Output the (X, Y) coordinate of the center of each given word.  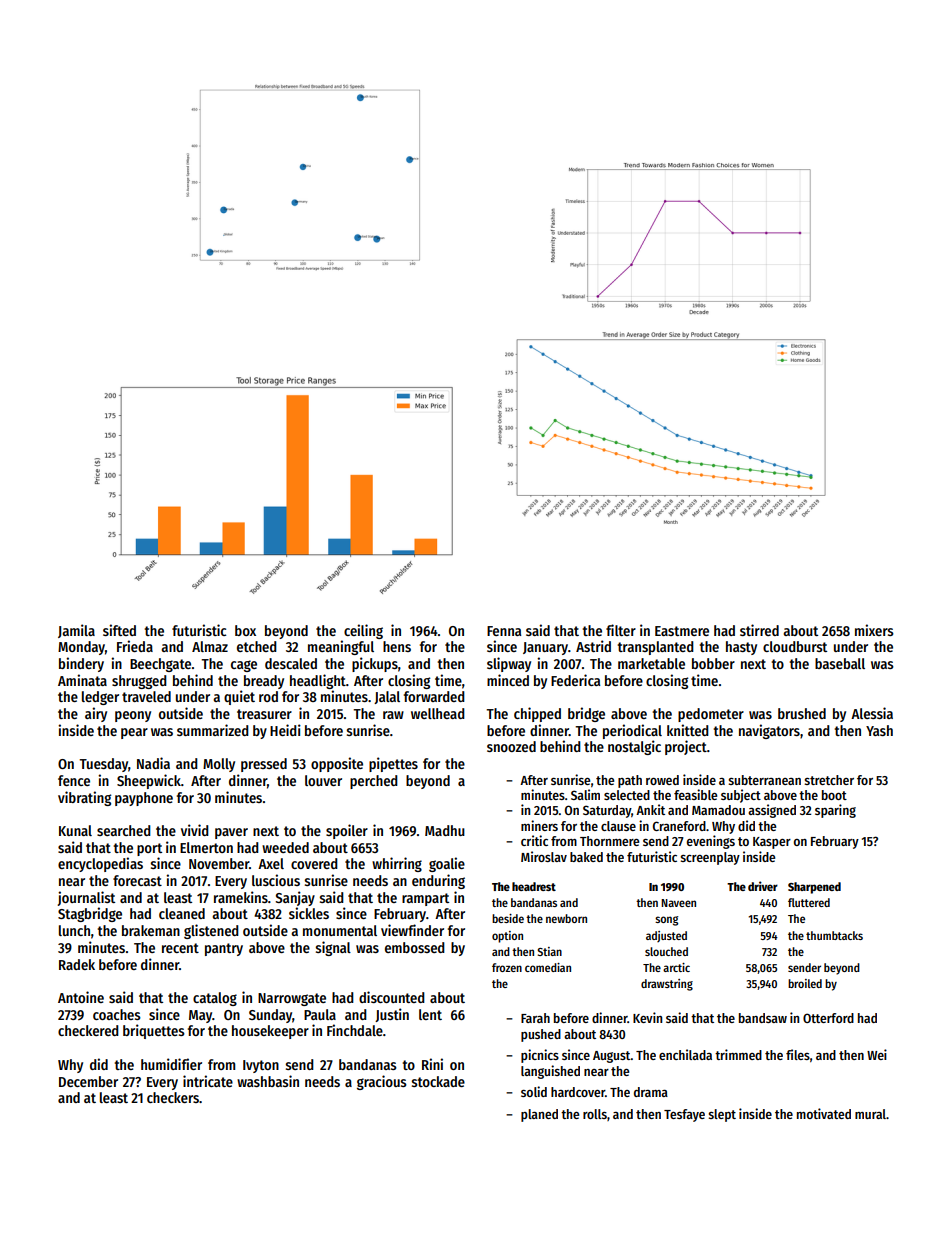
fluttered (809, 902)
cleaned (182, 913)
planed (539, 1115)
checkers (173, 1097)
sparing (835, 811)
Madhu (445, 830)
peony (133, 716)
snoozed (511, 746)
